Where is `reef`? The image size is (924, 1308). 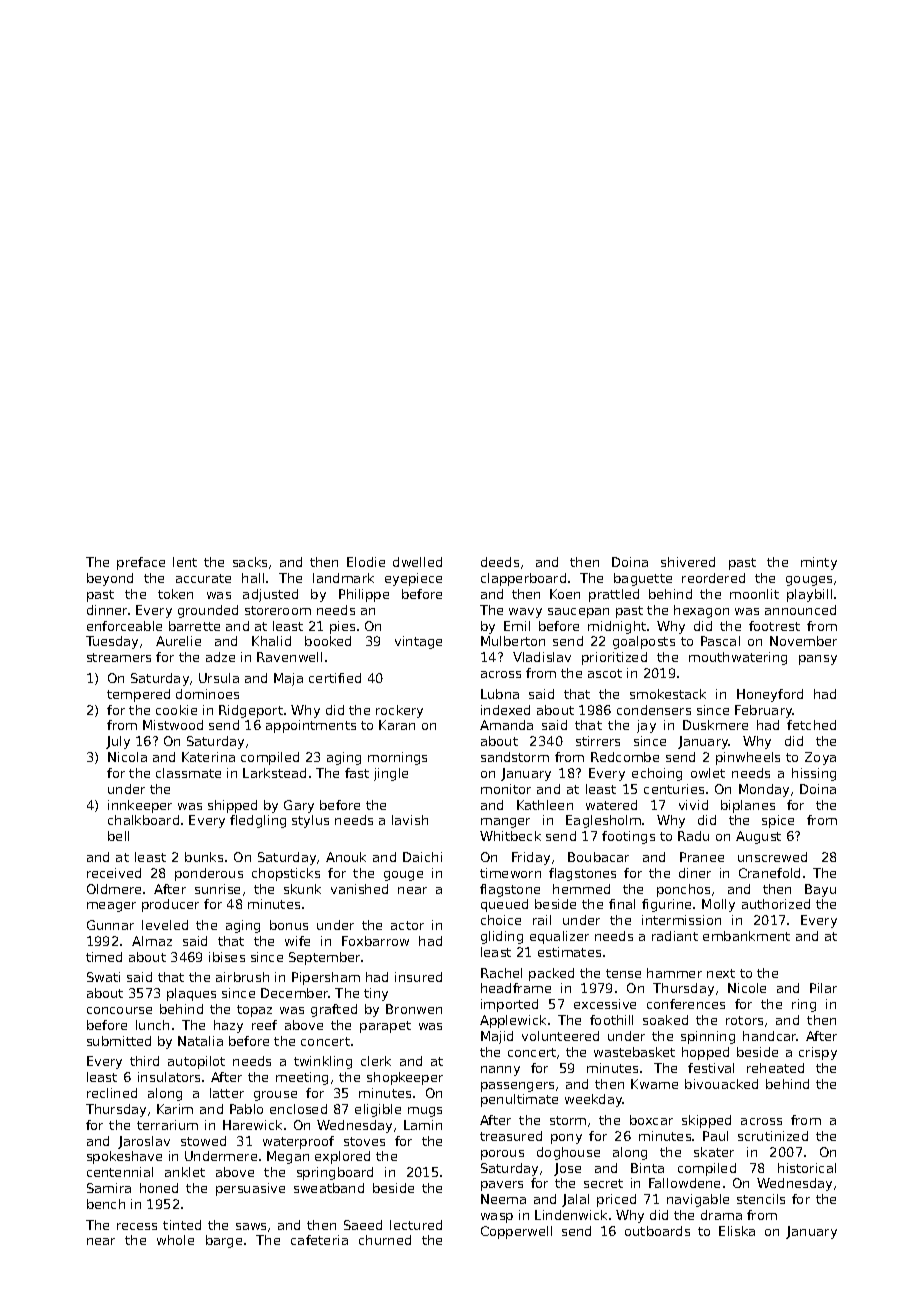
reef is located at coordinates (264, 1025).
